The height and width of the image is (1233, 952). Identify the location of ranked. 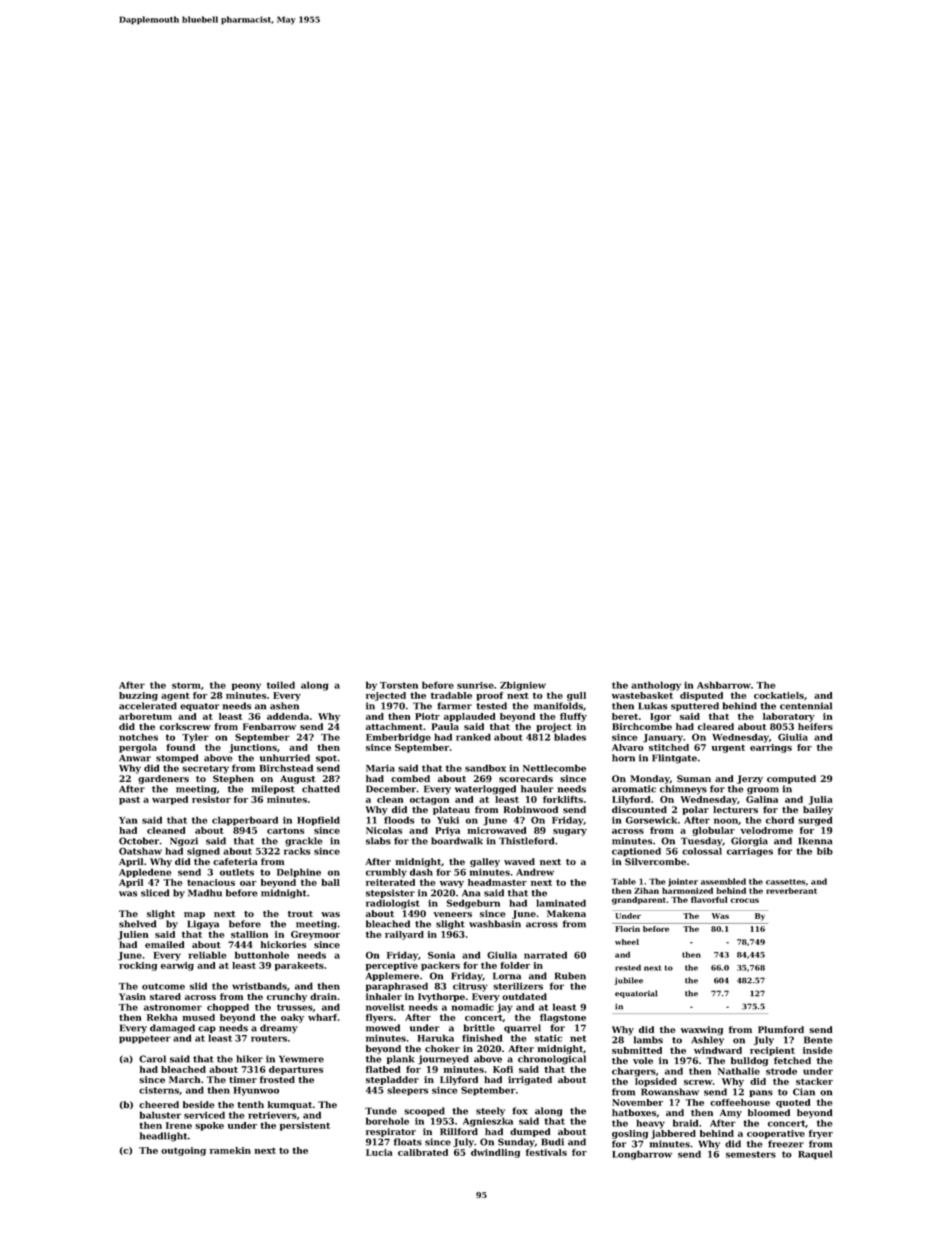
(473, 737).
